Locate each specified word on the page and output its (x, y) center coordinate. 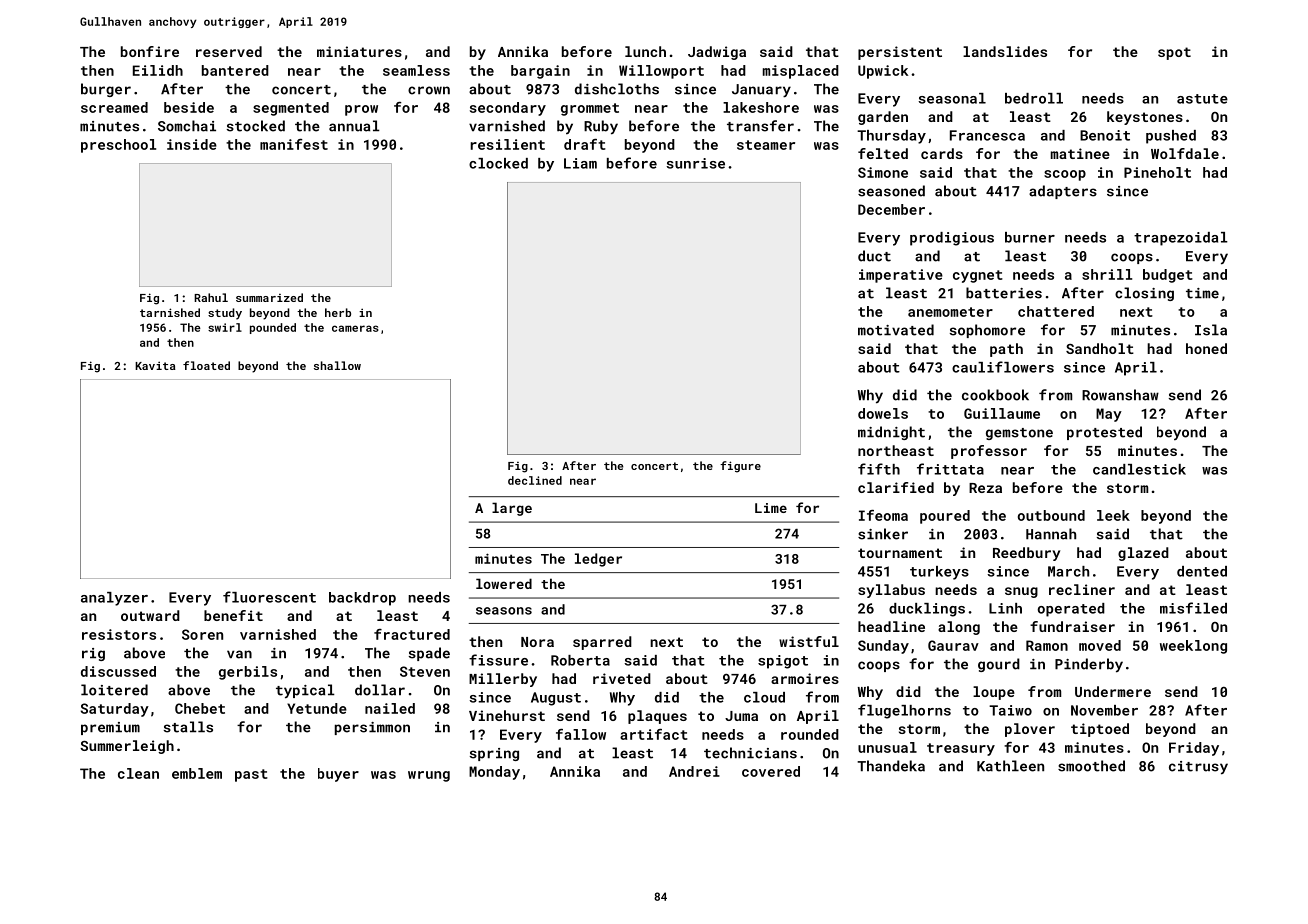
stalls (188, 727)
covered (771, 771)
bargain (540, 72)
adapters (1063, 192)
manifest (294, 144)
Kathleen (1010, 766)
